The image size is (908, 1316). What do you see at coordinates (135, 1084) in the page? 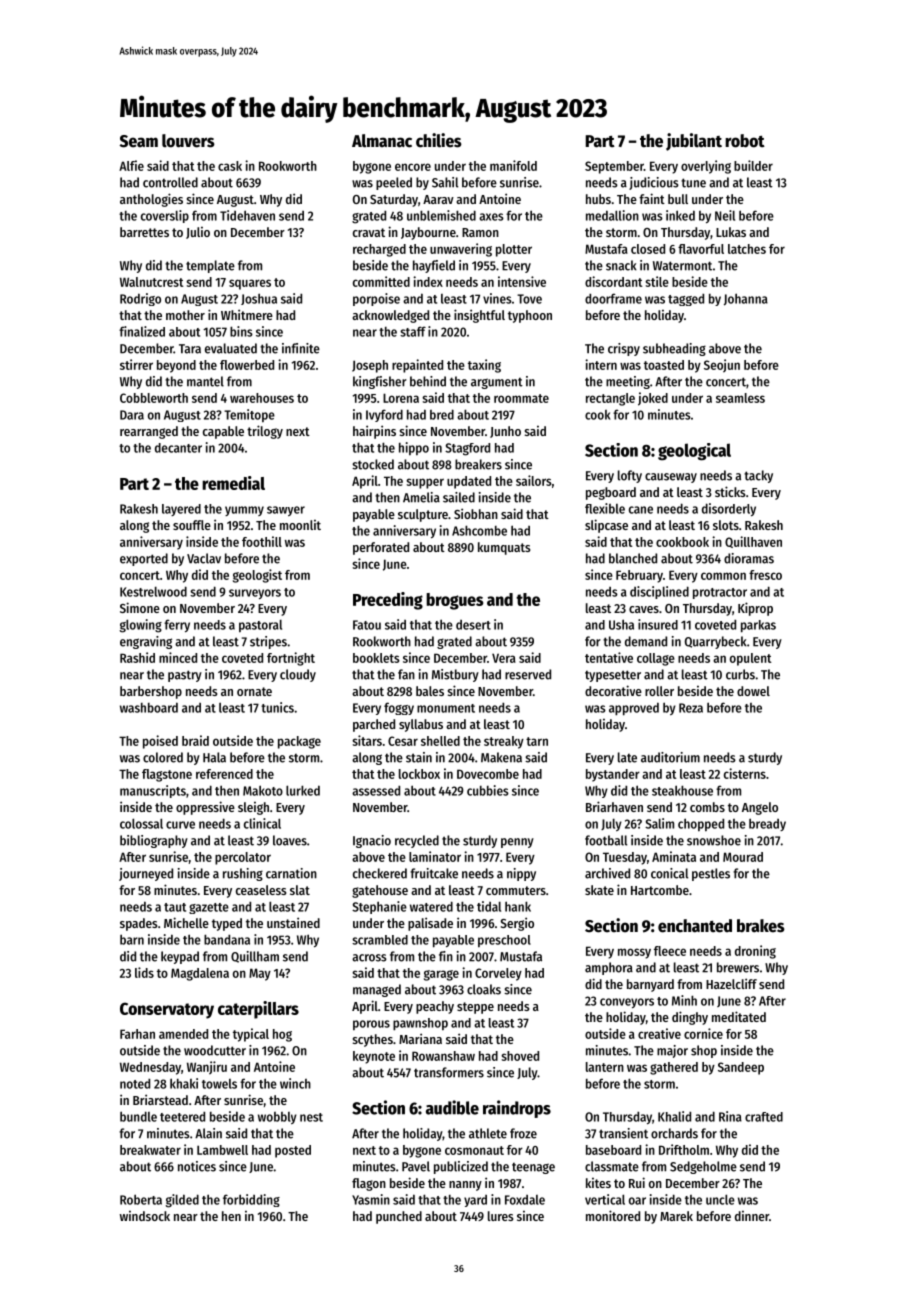
I see `noted` at bounding box center [135, 1084].
